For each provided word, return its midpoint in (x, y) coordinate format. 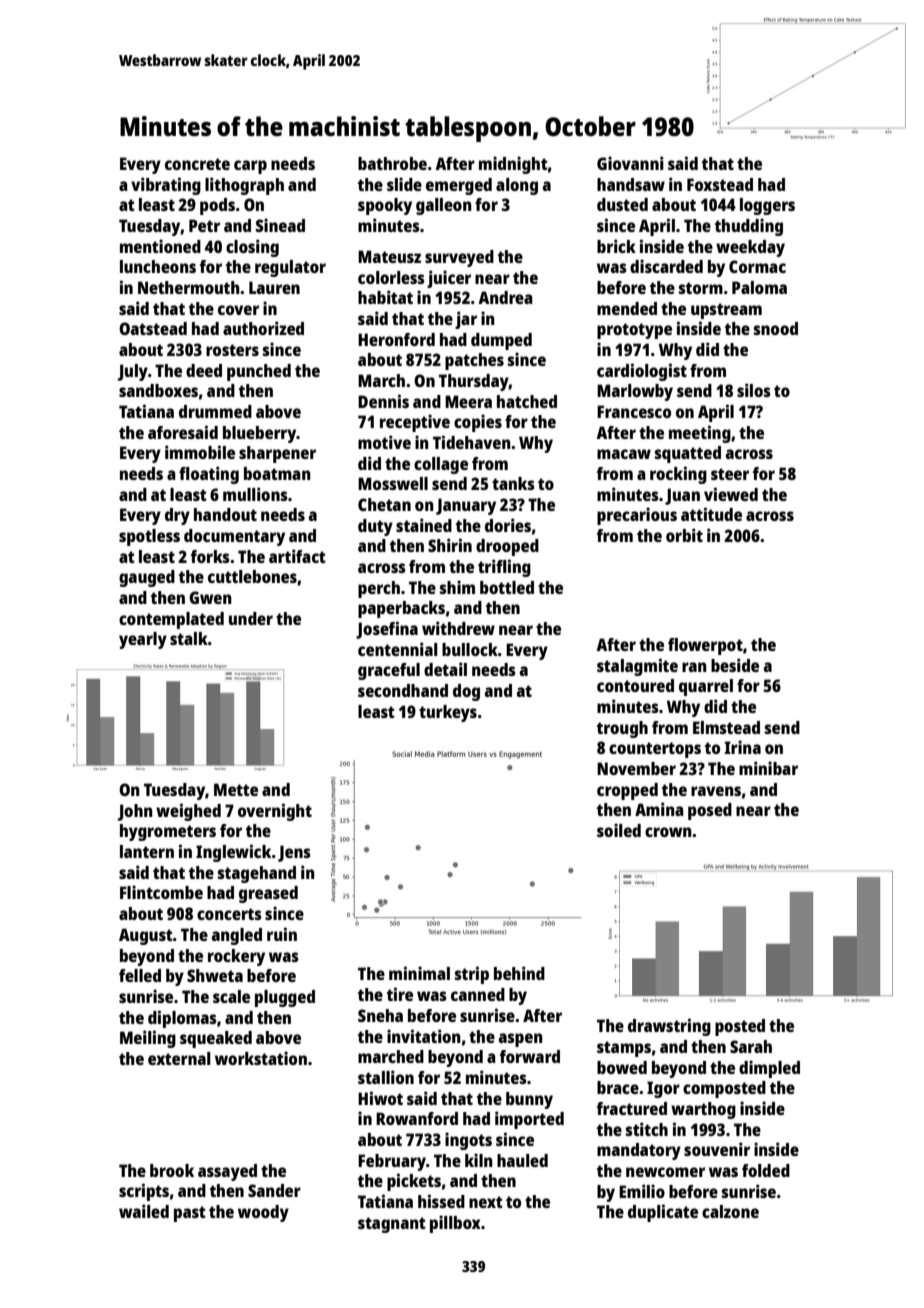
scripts (144, 1192)
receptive (415, 423)
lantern (147, 851)
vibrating (166, 186)
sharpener (277, 454)
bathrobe (392, 163)
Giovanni (630, 163)
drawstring (669, 1027)
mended (627, 308)
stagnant (392, 1225)
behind (519, 973)
